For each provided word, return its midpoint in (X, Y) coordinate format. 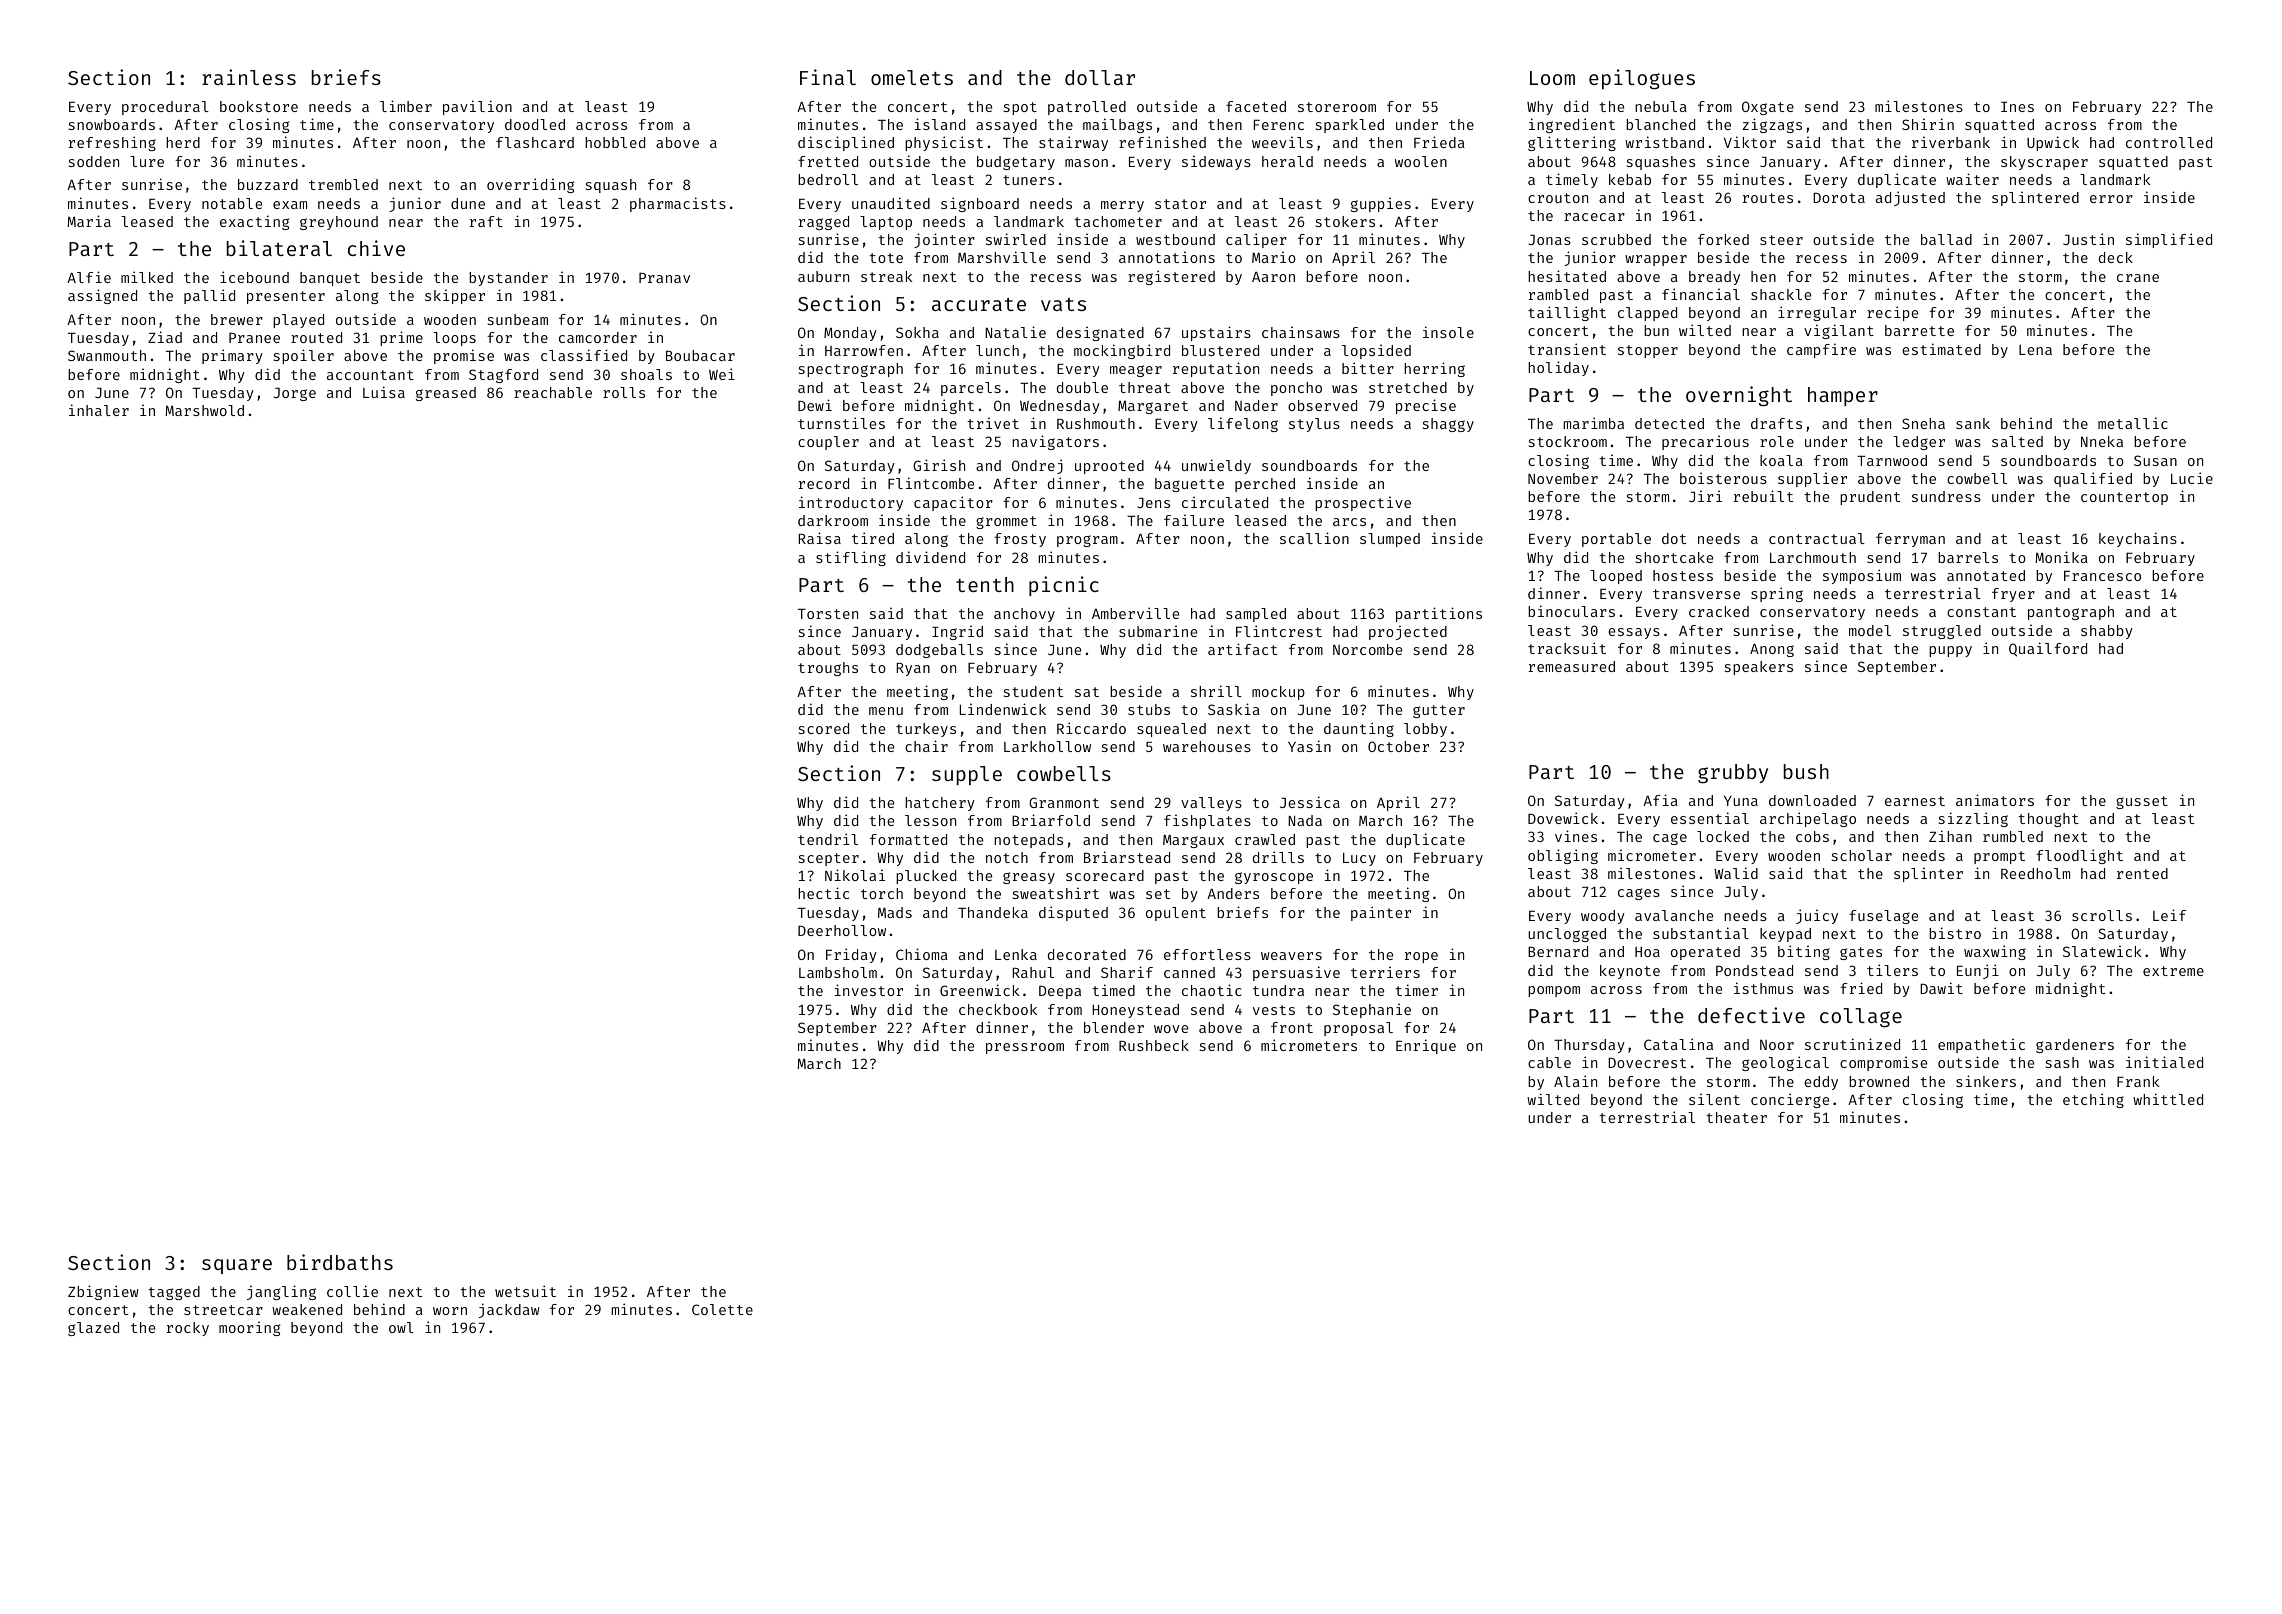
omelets (912, 77)
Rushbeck (1154, 1045)
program (1087, 541)
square (237, 1266)
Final (828, 77)
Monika (2061, 557)
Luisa (384, 392)
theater (1736, 1117)
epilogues (1642, 79)
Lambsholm (838, 972)
